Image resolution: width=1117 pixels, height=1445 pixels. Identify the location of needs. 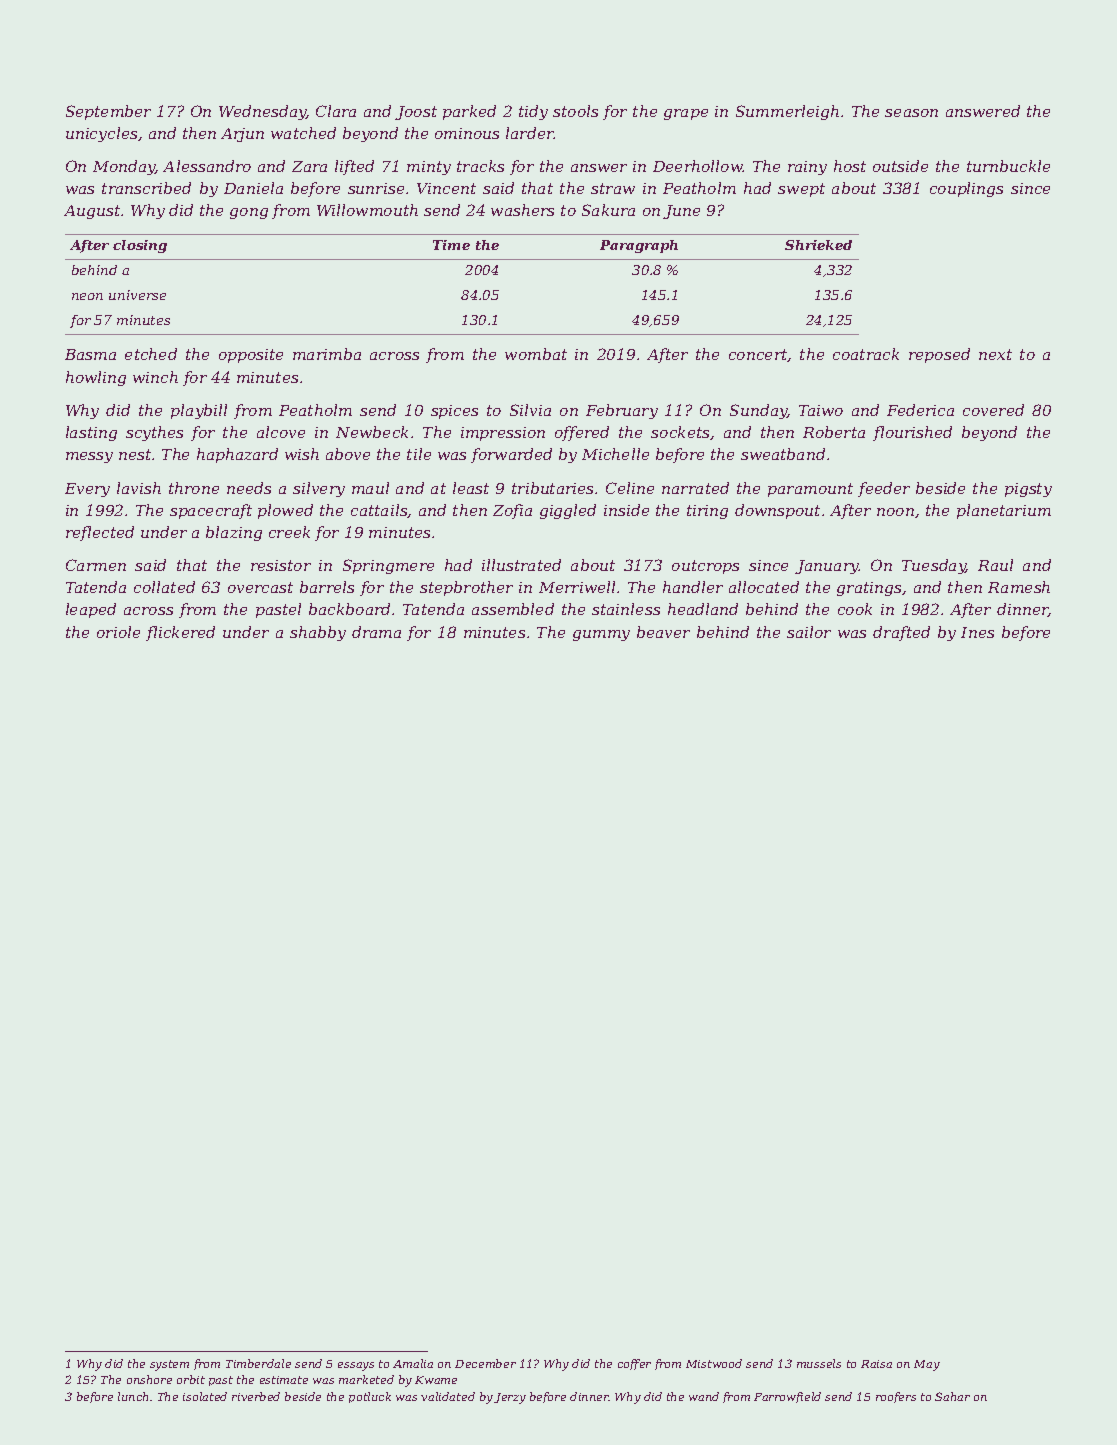
(249, 488).
